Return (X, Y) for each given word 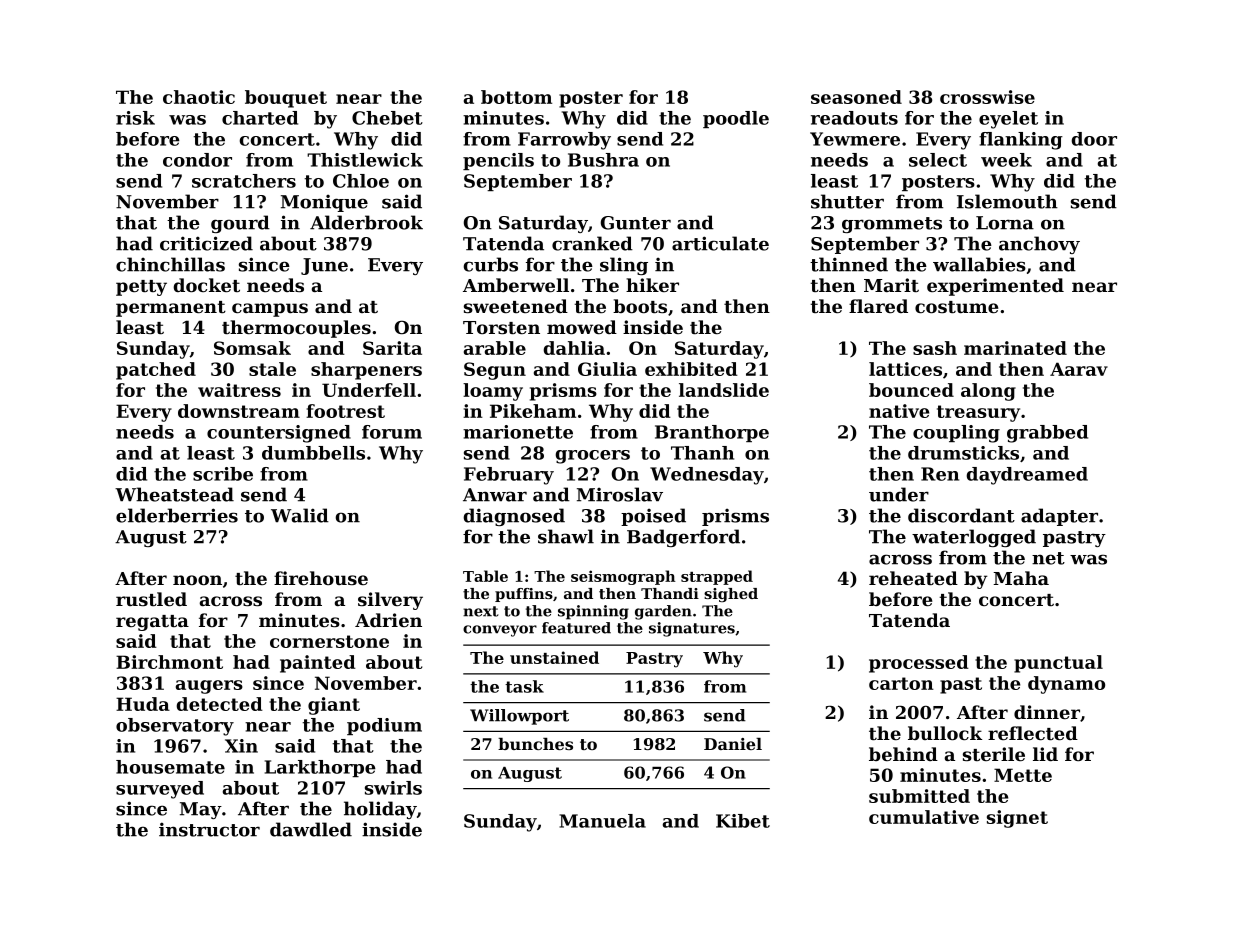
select (938, 160)
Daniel (733, 744)
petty (141, 288)
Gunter (636, 223)
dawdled (311, 829)
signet (1017, 819)
